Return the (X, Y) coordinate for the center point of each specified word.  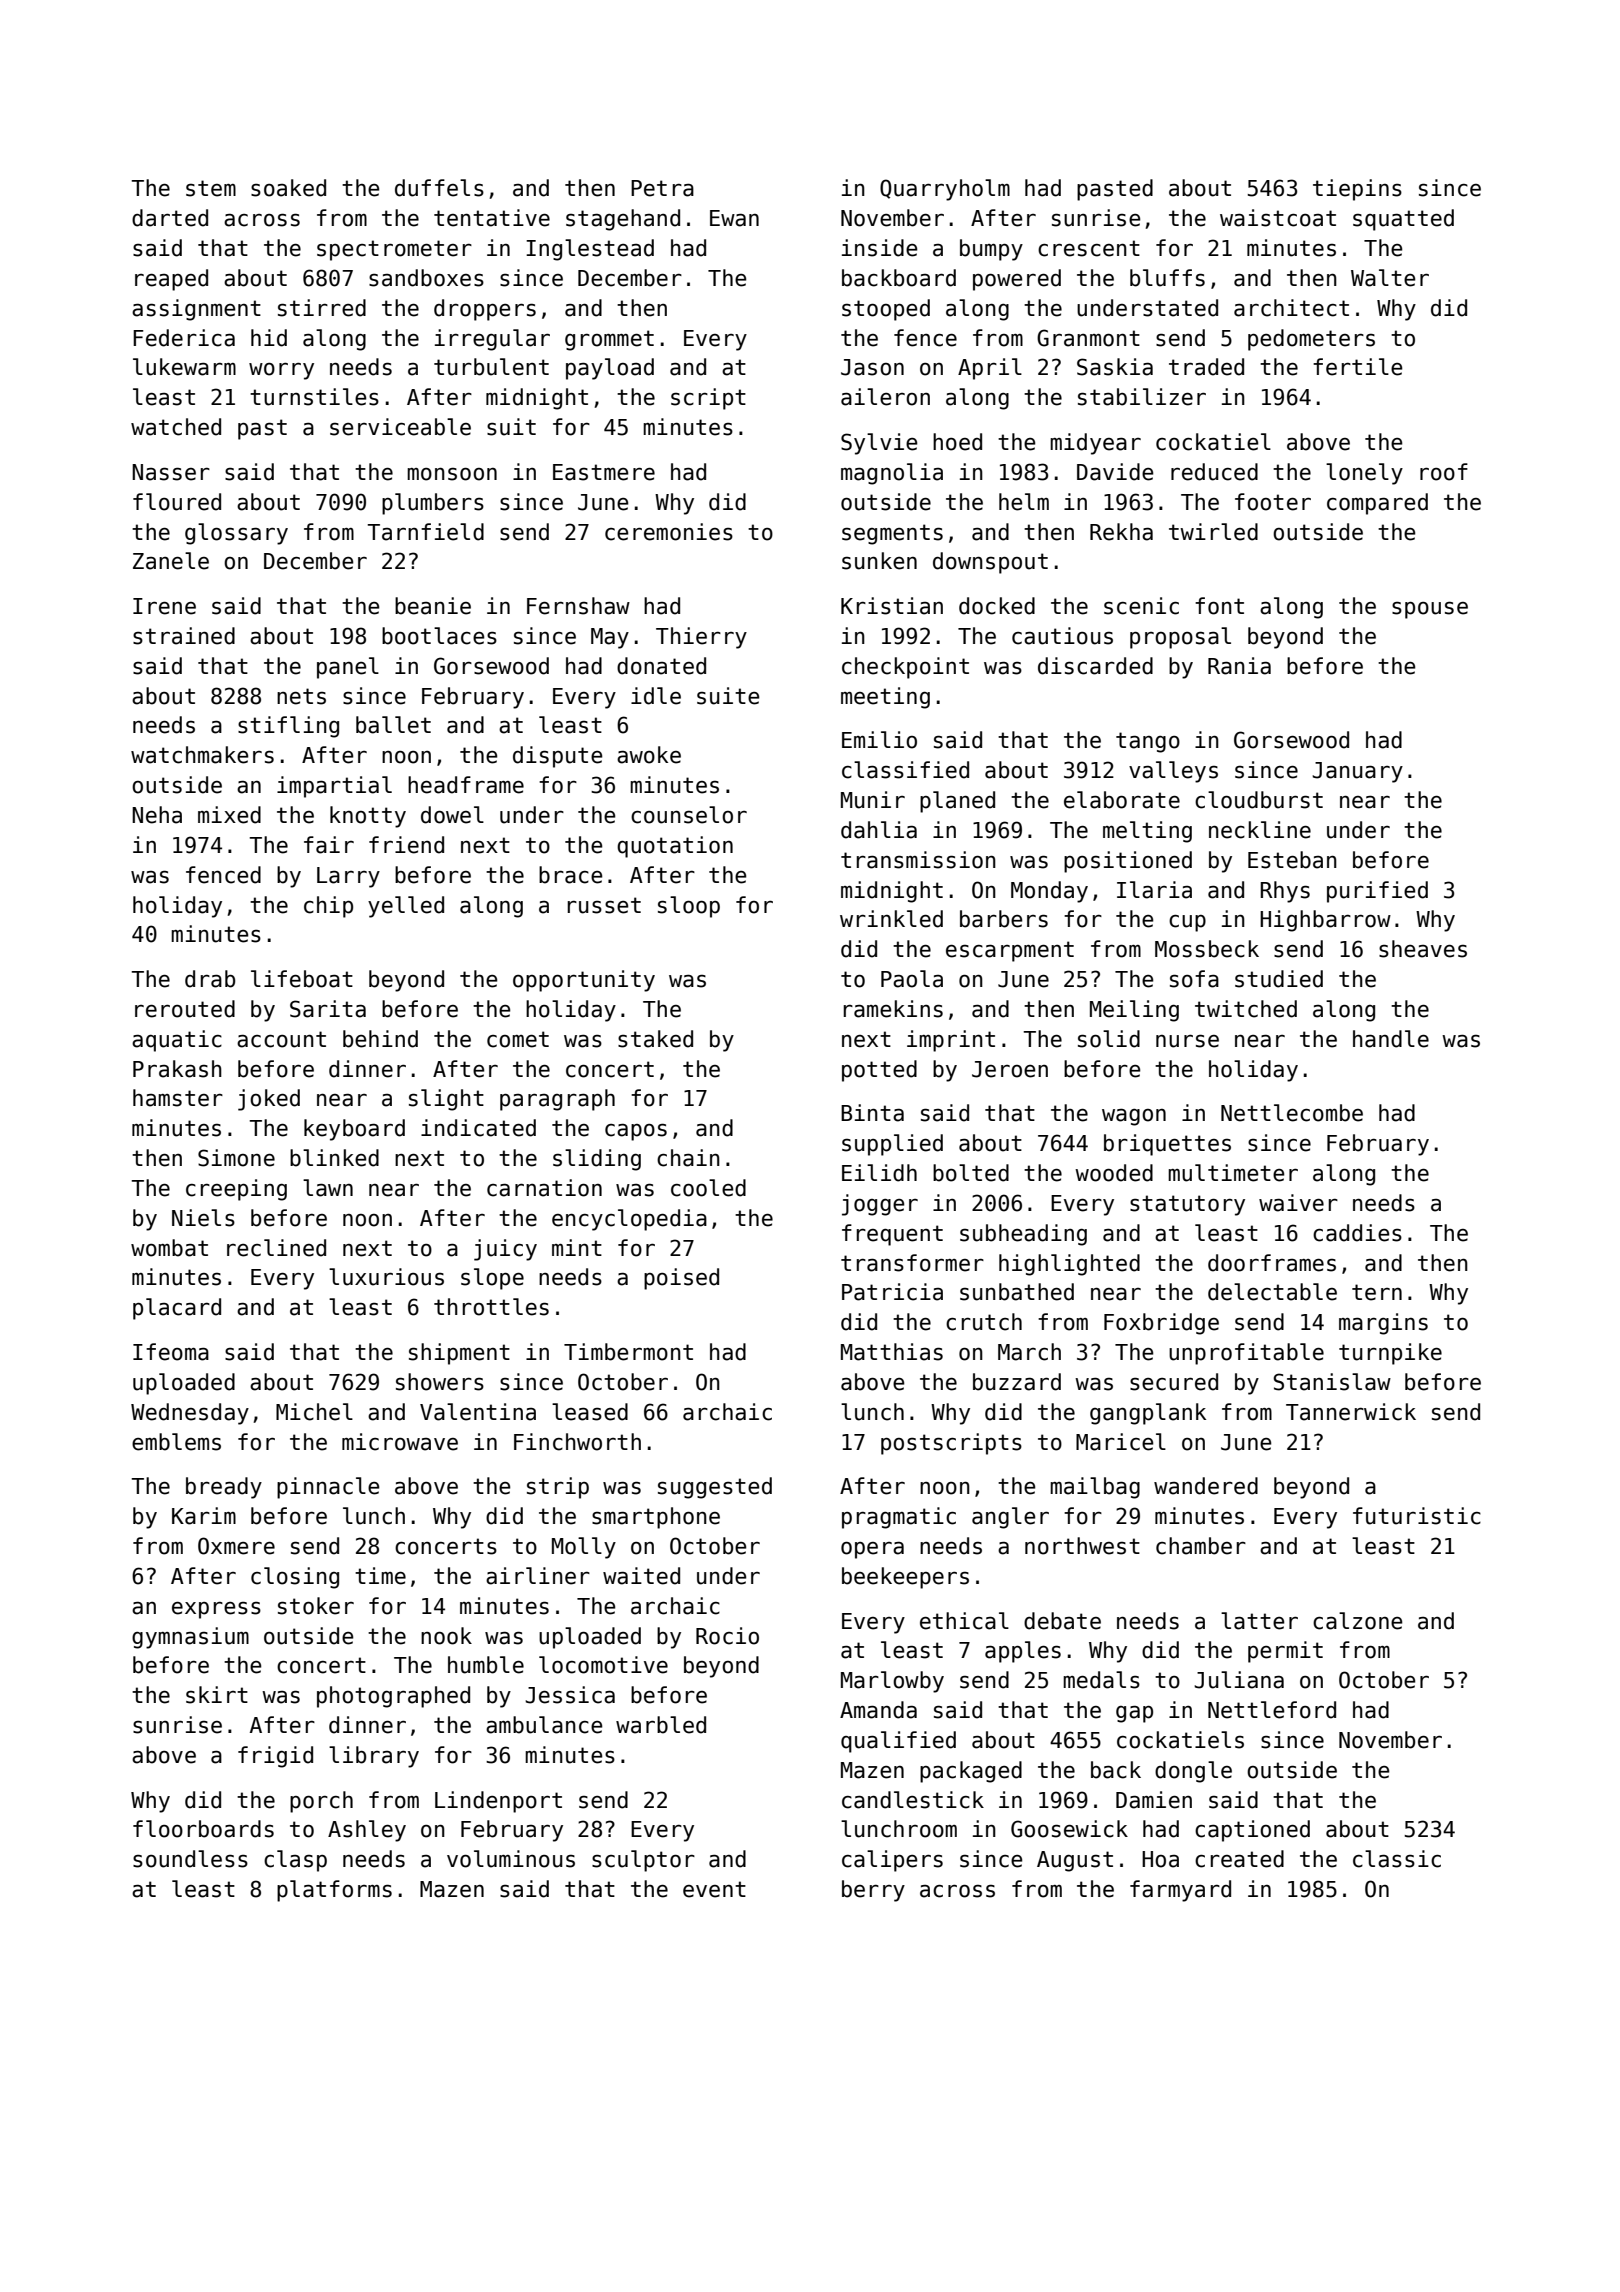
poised (681, 1279)
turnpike (1390, 1354)
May (610, 638)
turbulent (491, 367)
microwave (400, 1442)
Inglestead (590, 250)
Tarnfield (425, 532)
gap (1134, 1714)
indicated (478, 1128)
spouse (1430, 610)
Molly (584, 1548)
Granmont (1088, 338)
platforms (334, 1891)
